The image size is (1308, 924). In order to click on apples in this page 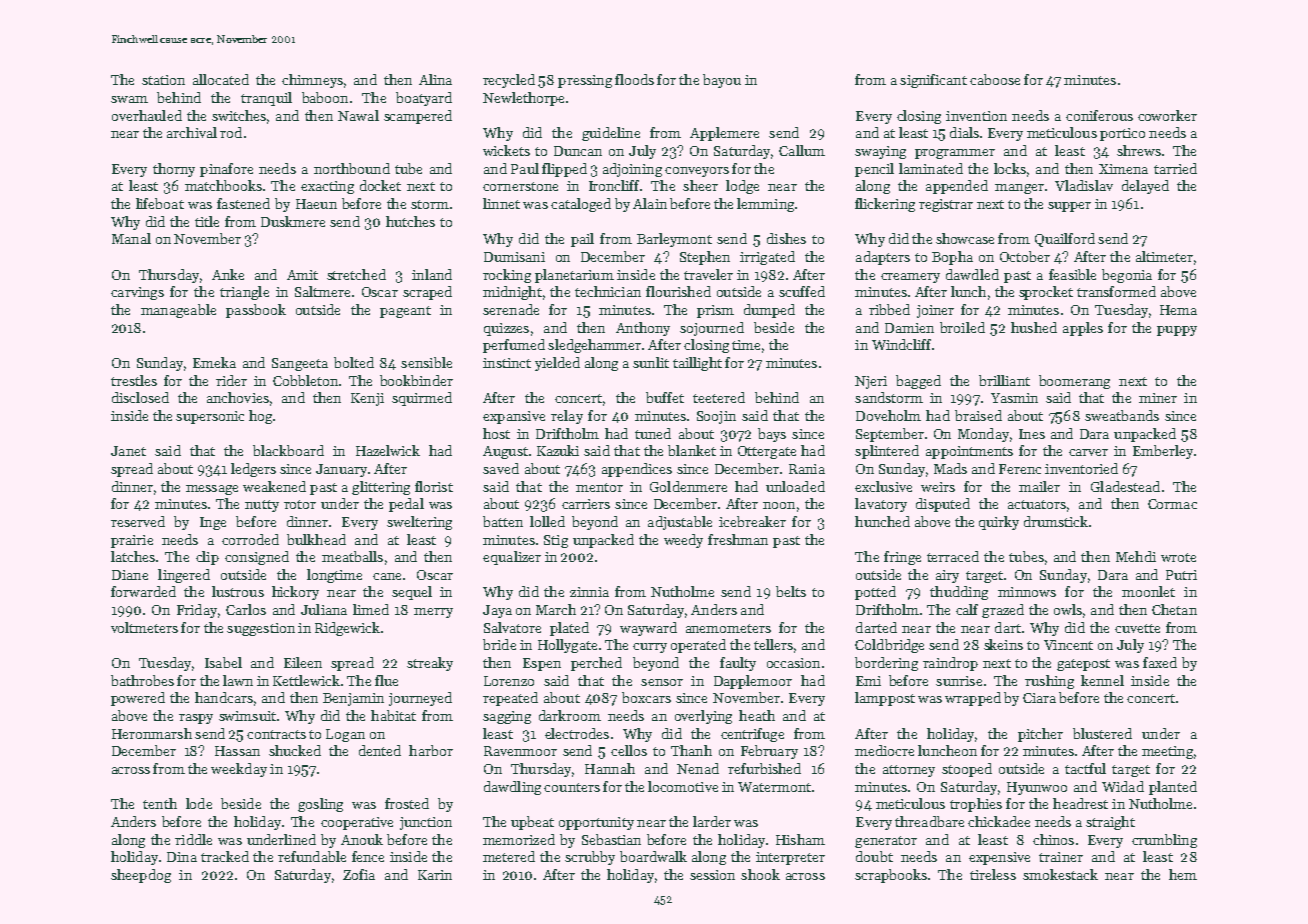, I will do `click(1083, 329)`.
